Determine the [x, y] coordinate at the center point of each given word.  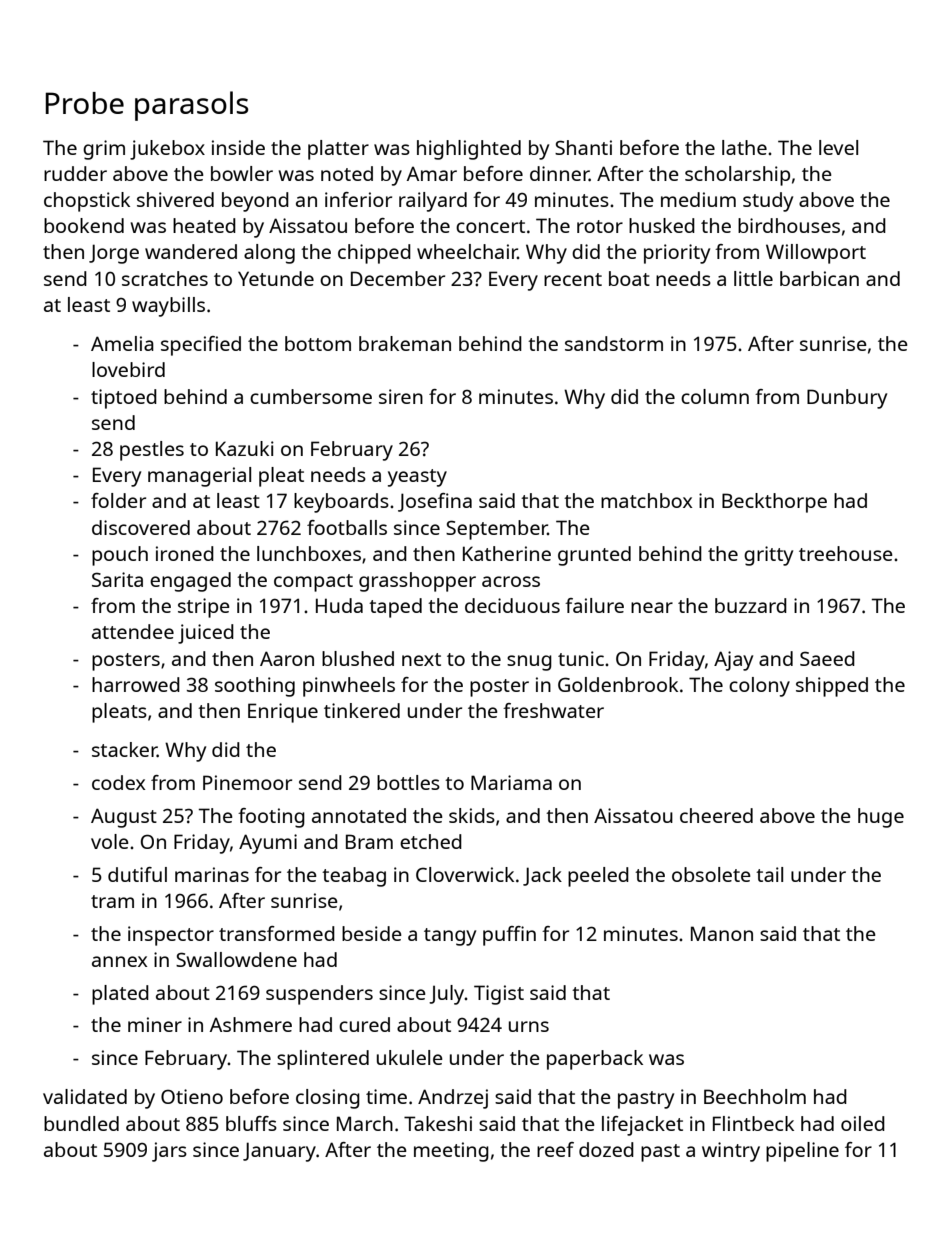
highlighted [469, 150]
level [838, 147]
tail [769, 874]
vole [110, 841]
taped [395, 608]
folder [118, 500]
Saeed [827, 658]
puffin [509, 936]
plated [120, 995]
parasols [191, 106]
